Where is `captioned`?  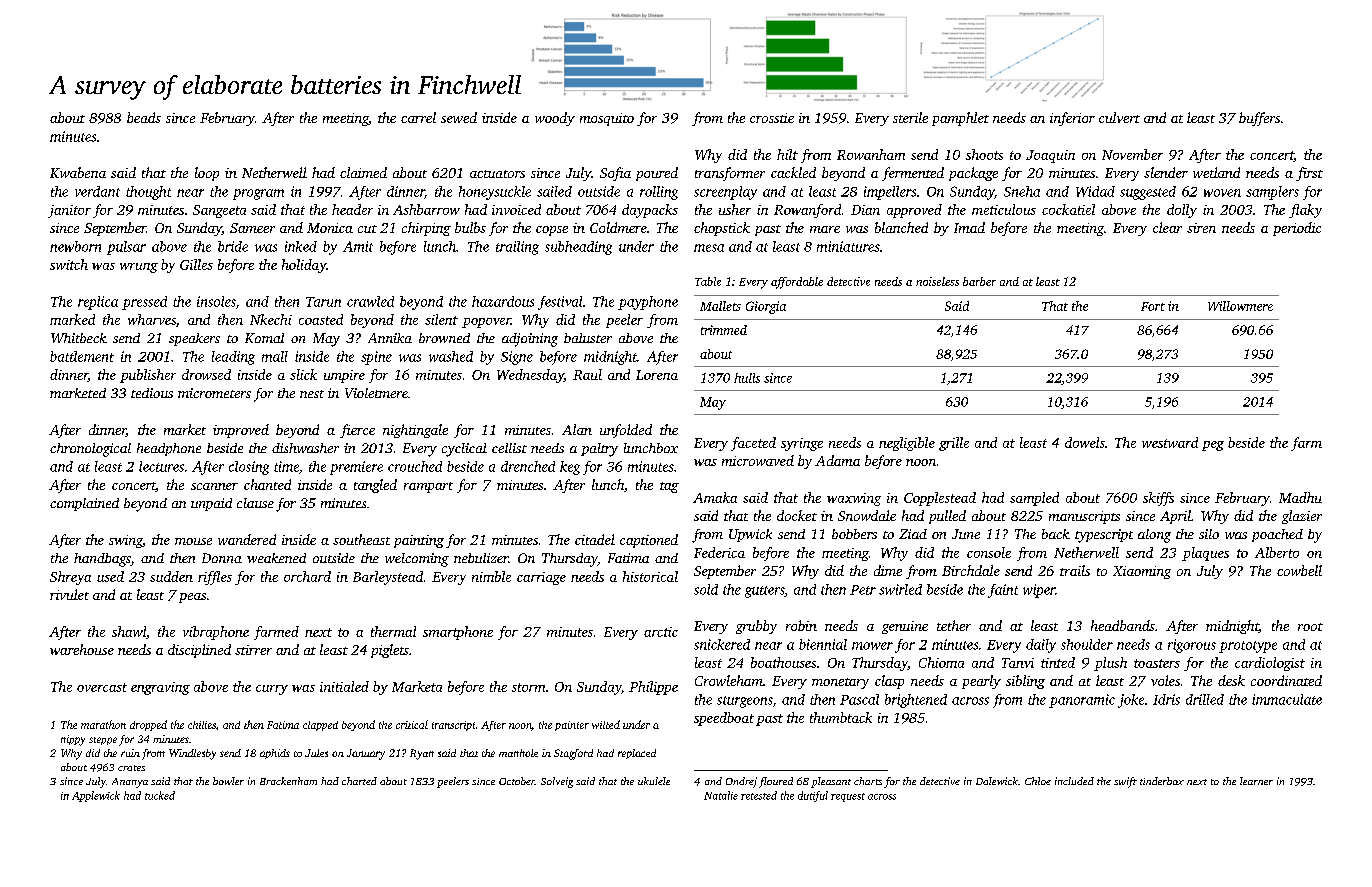
captioned is located at coordinates (649, 541).
